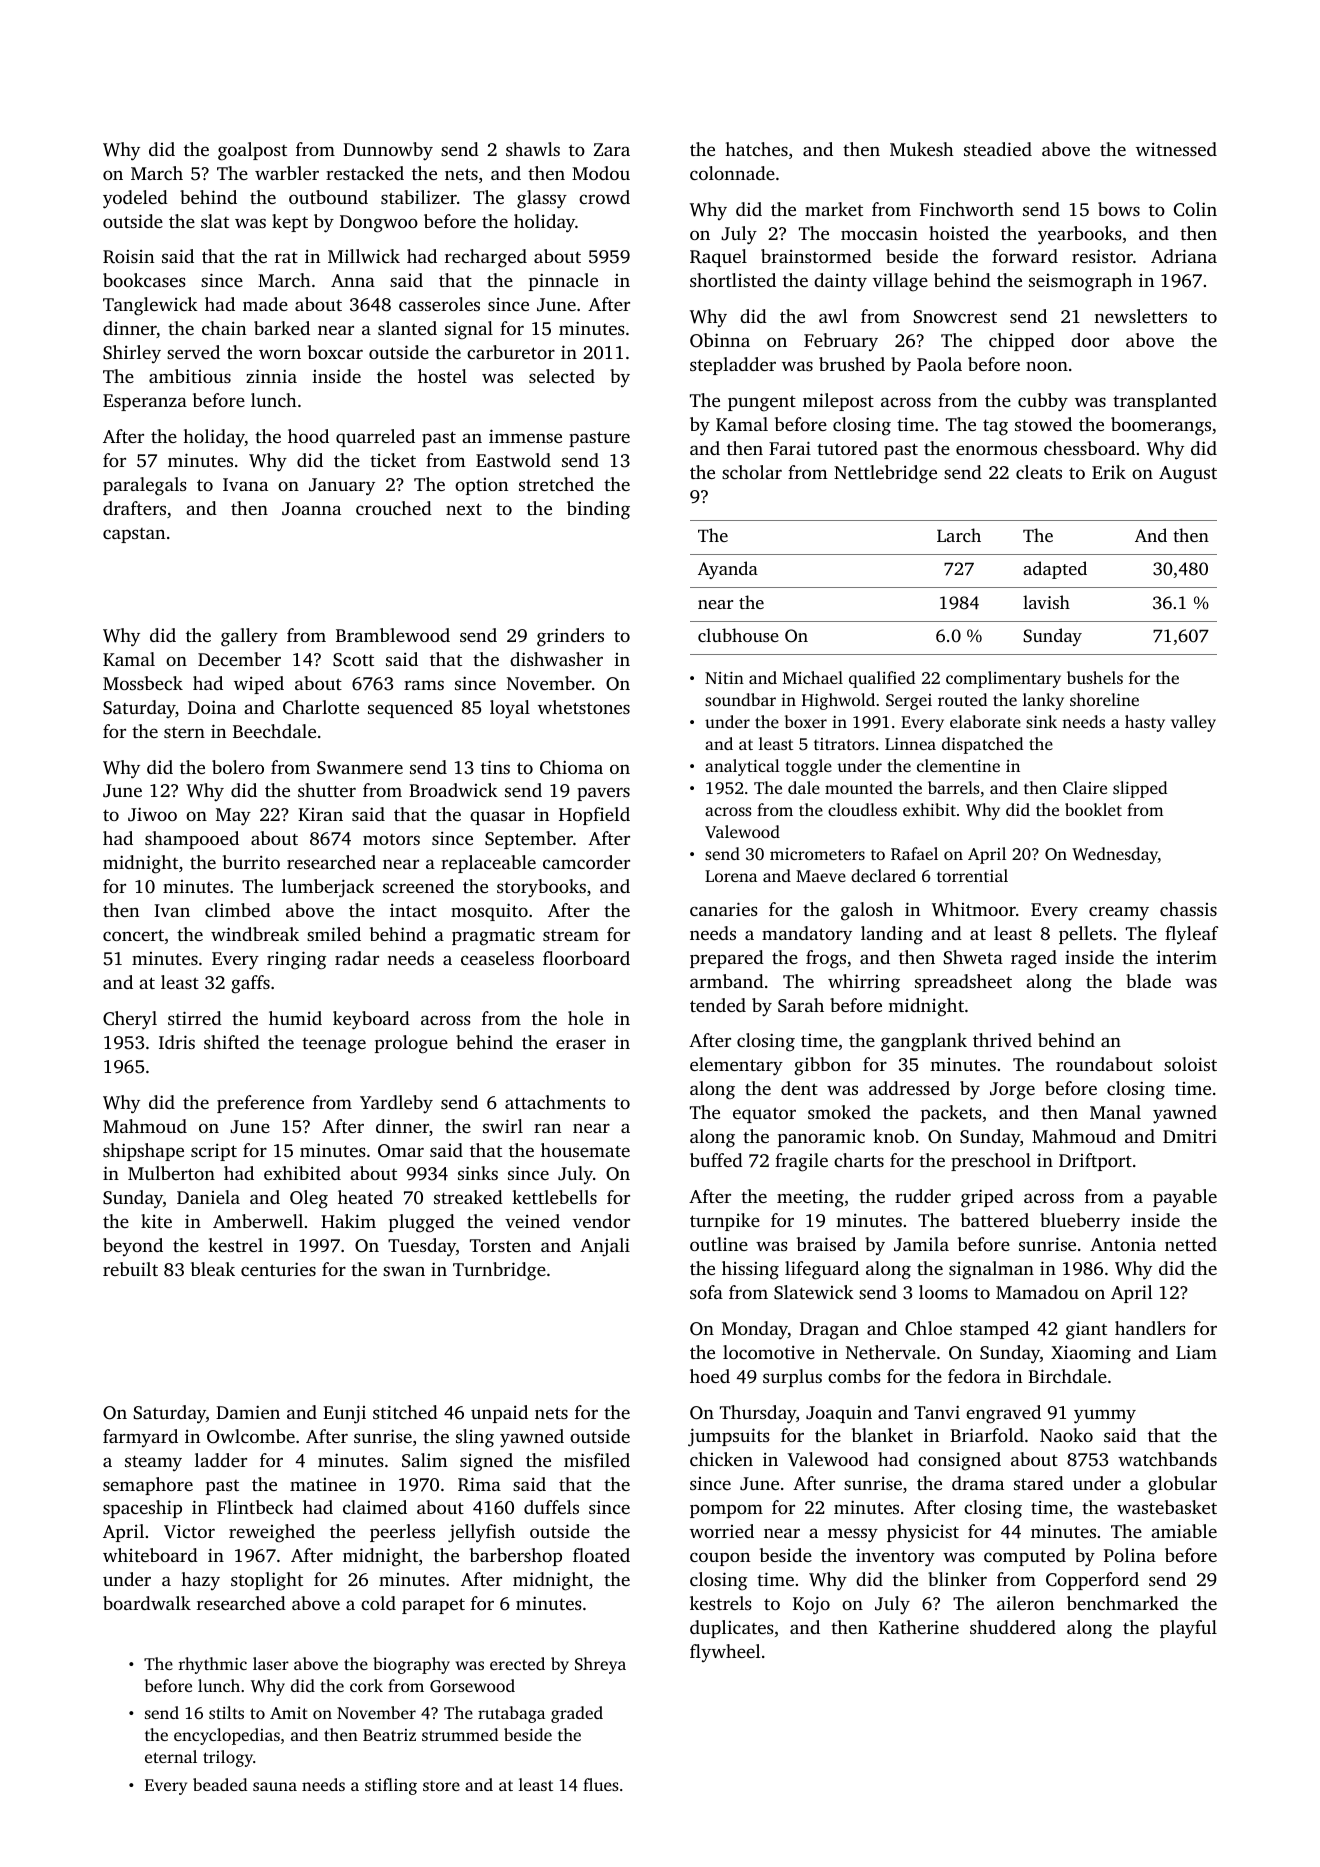  What do you see at coordinates (503, 1126) in the image?
I see `swirl` at bounding box center [503, 1126].
